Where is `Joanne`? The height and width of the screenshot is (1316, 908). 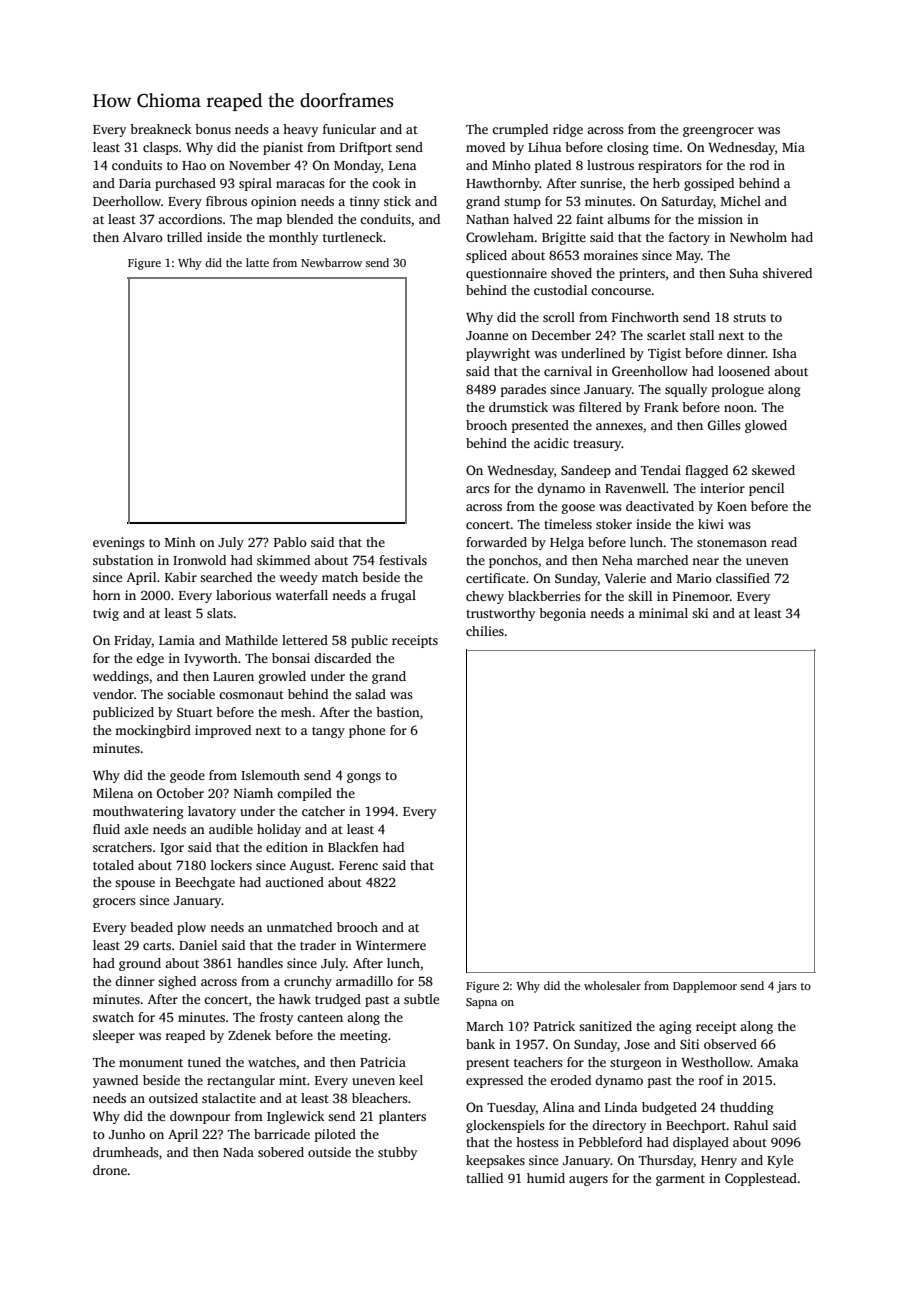 Joanne is located at coordinates (487, 335).
